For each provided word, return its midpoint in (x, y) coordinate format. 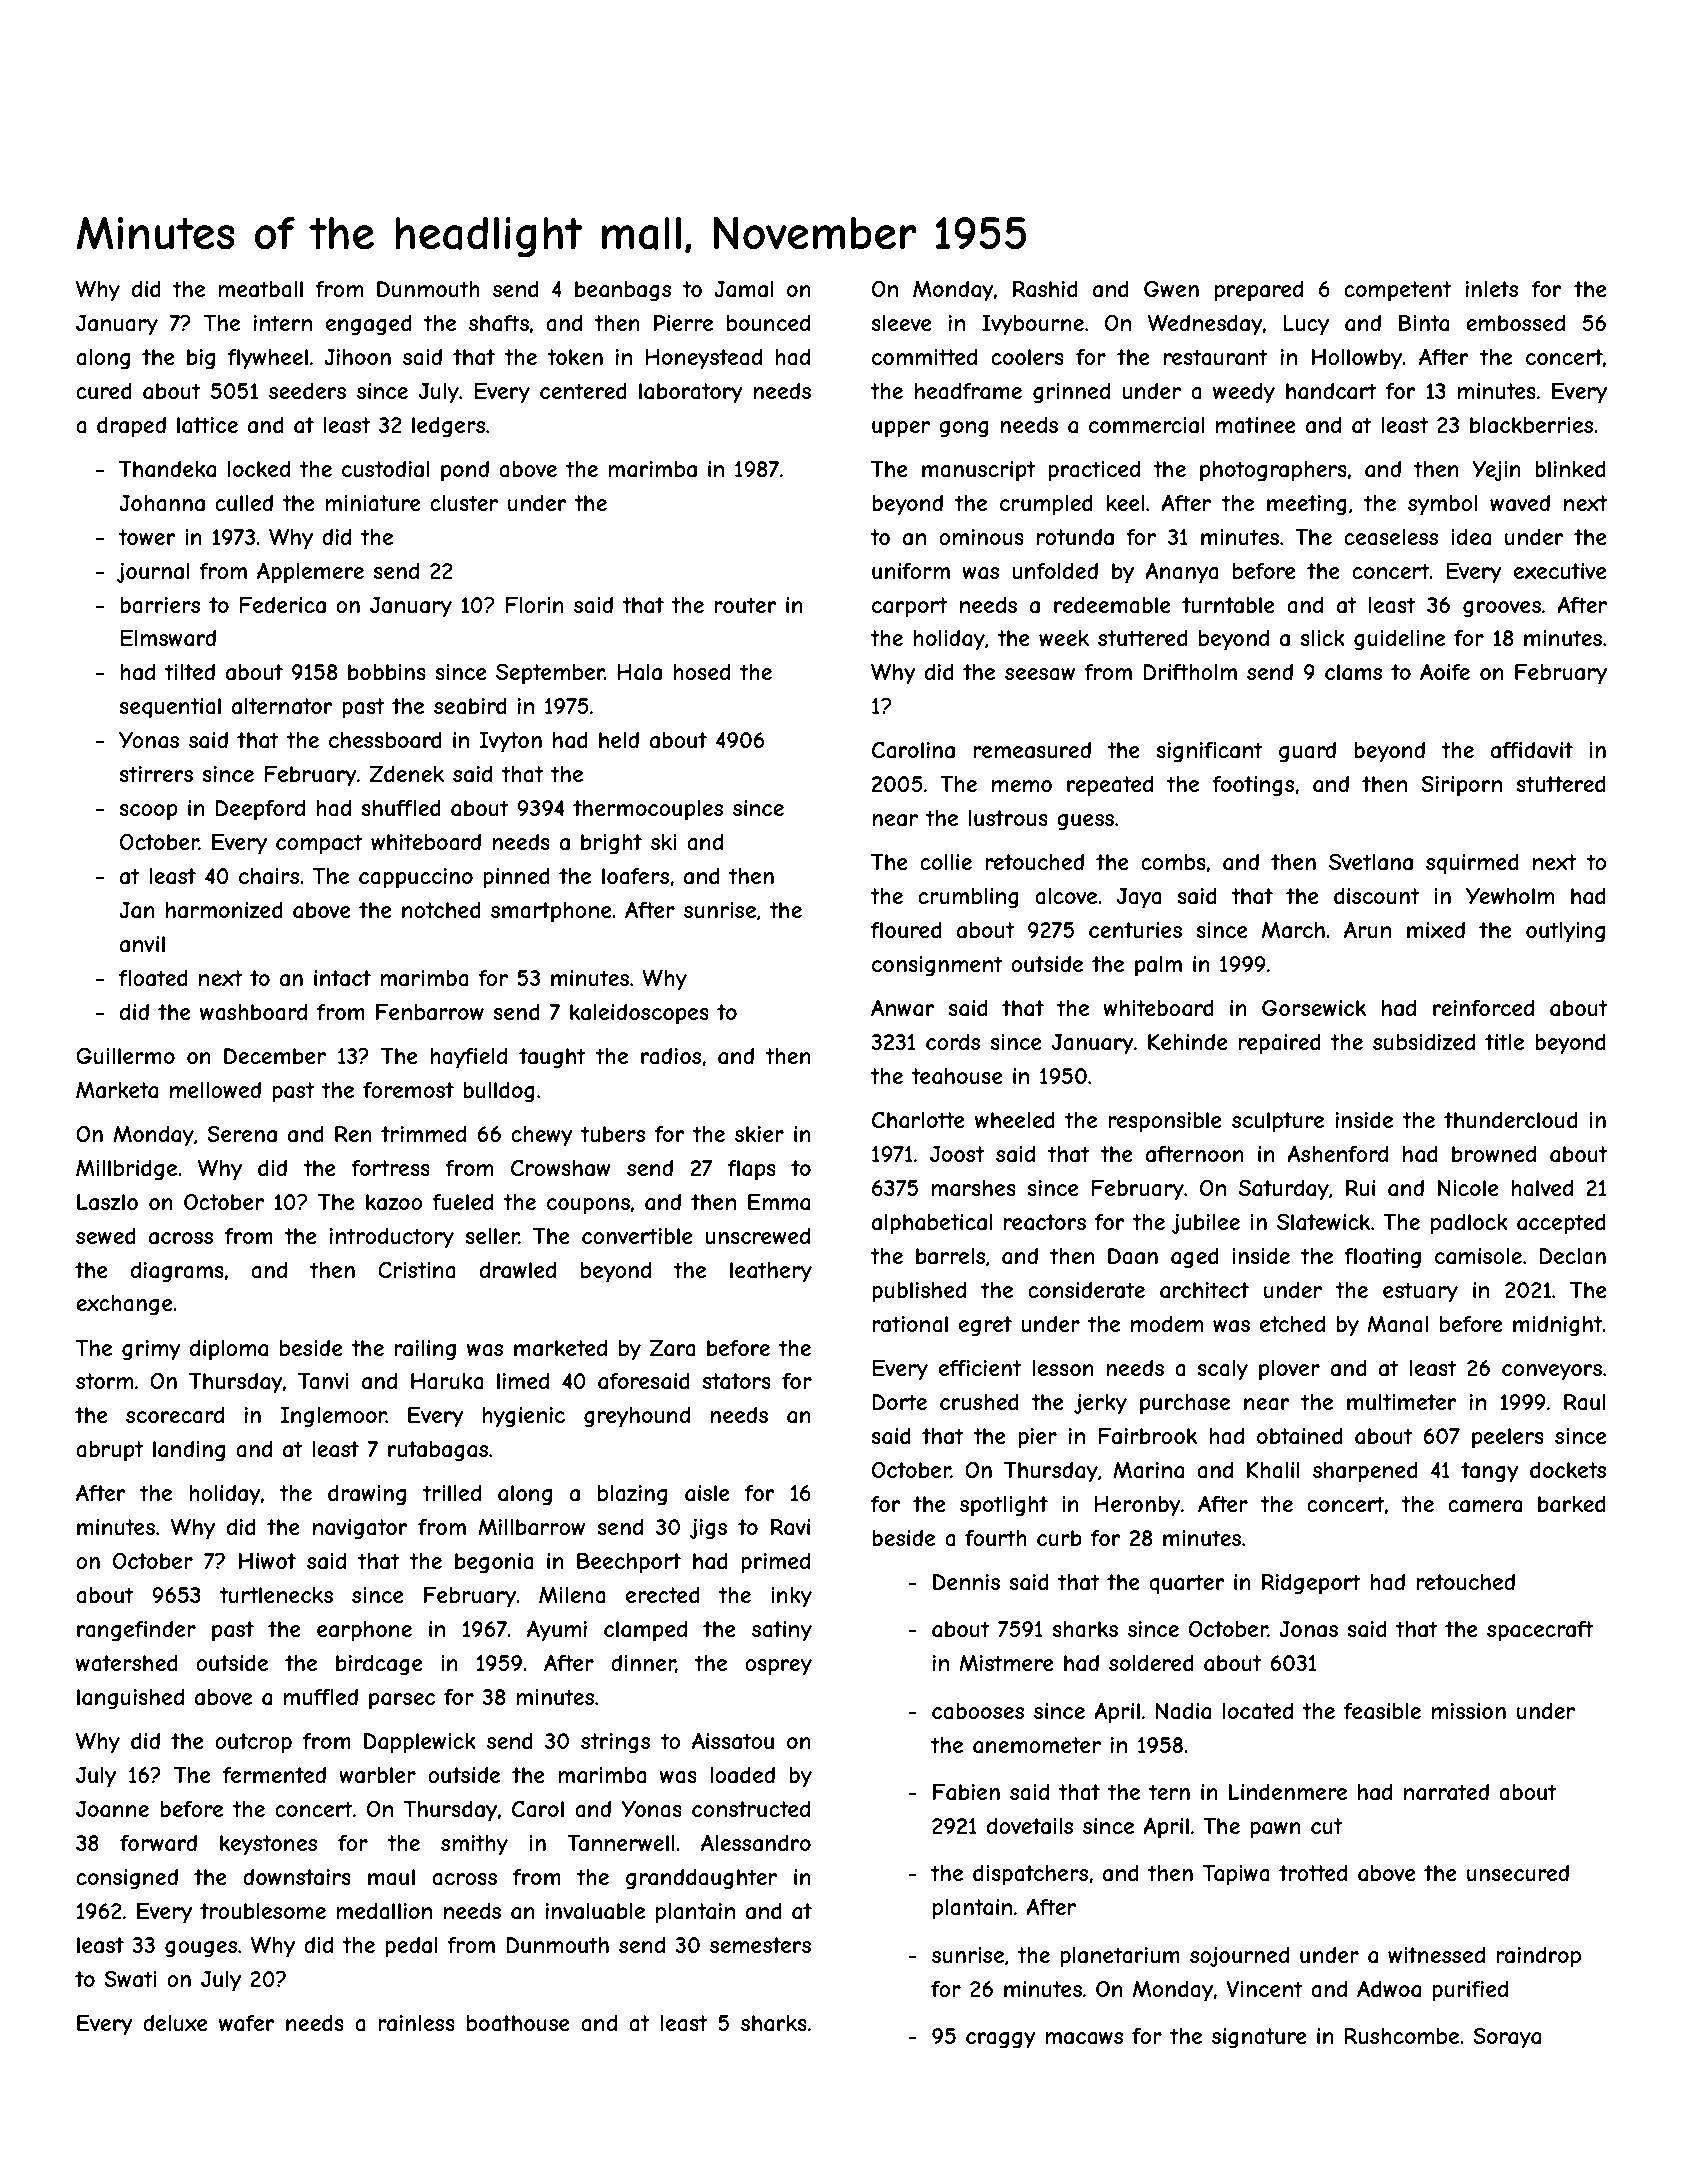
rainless (416, 2023)
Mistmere (1006, 1663)
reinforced (1483, 1008)
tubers (613, 1134)
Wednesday (1205, 325)
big (201, 359)
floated (153, 978)
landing (189, 1451)
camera (1485, 1506)
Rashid (1045, 289)
